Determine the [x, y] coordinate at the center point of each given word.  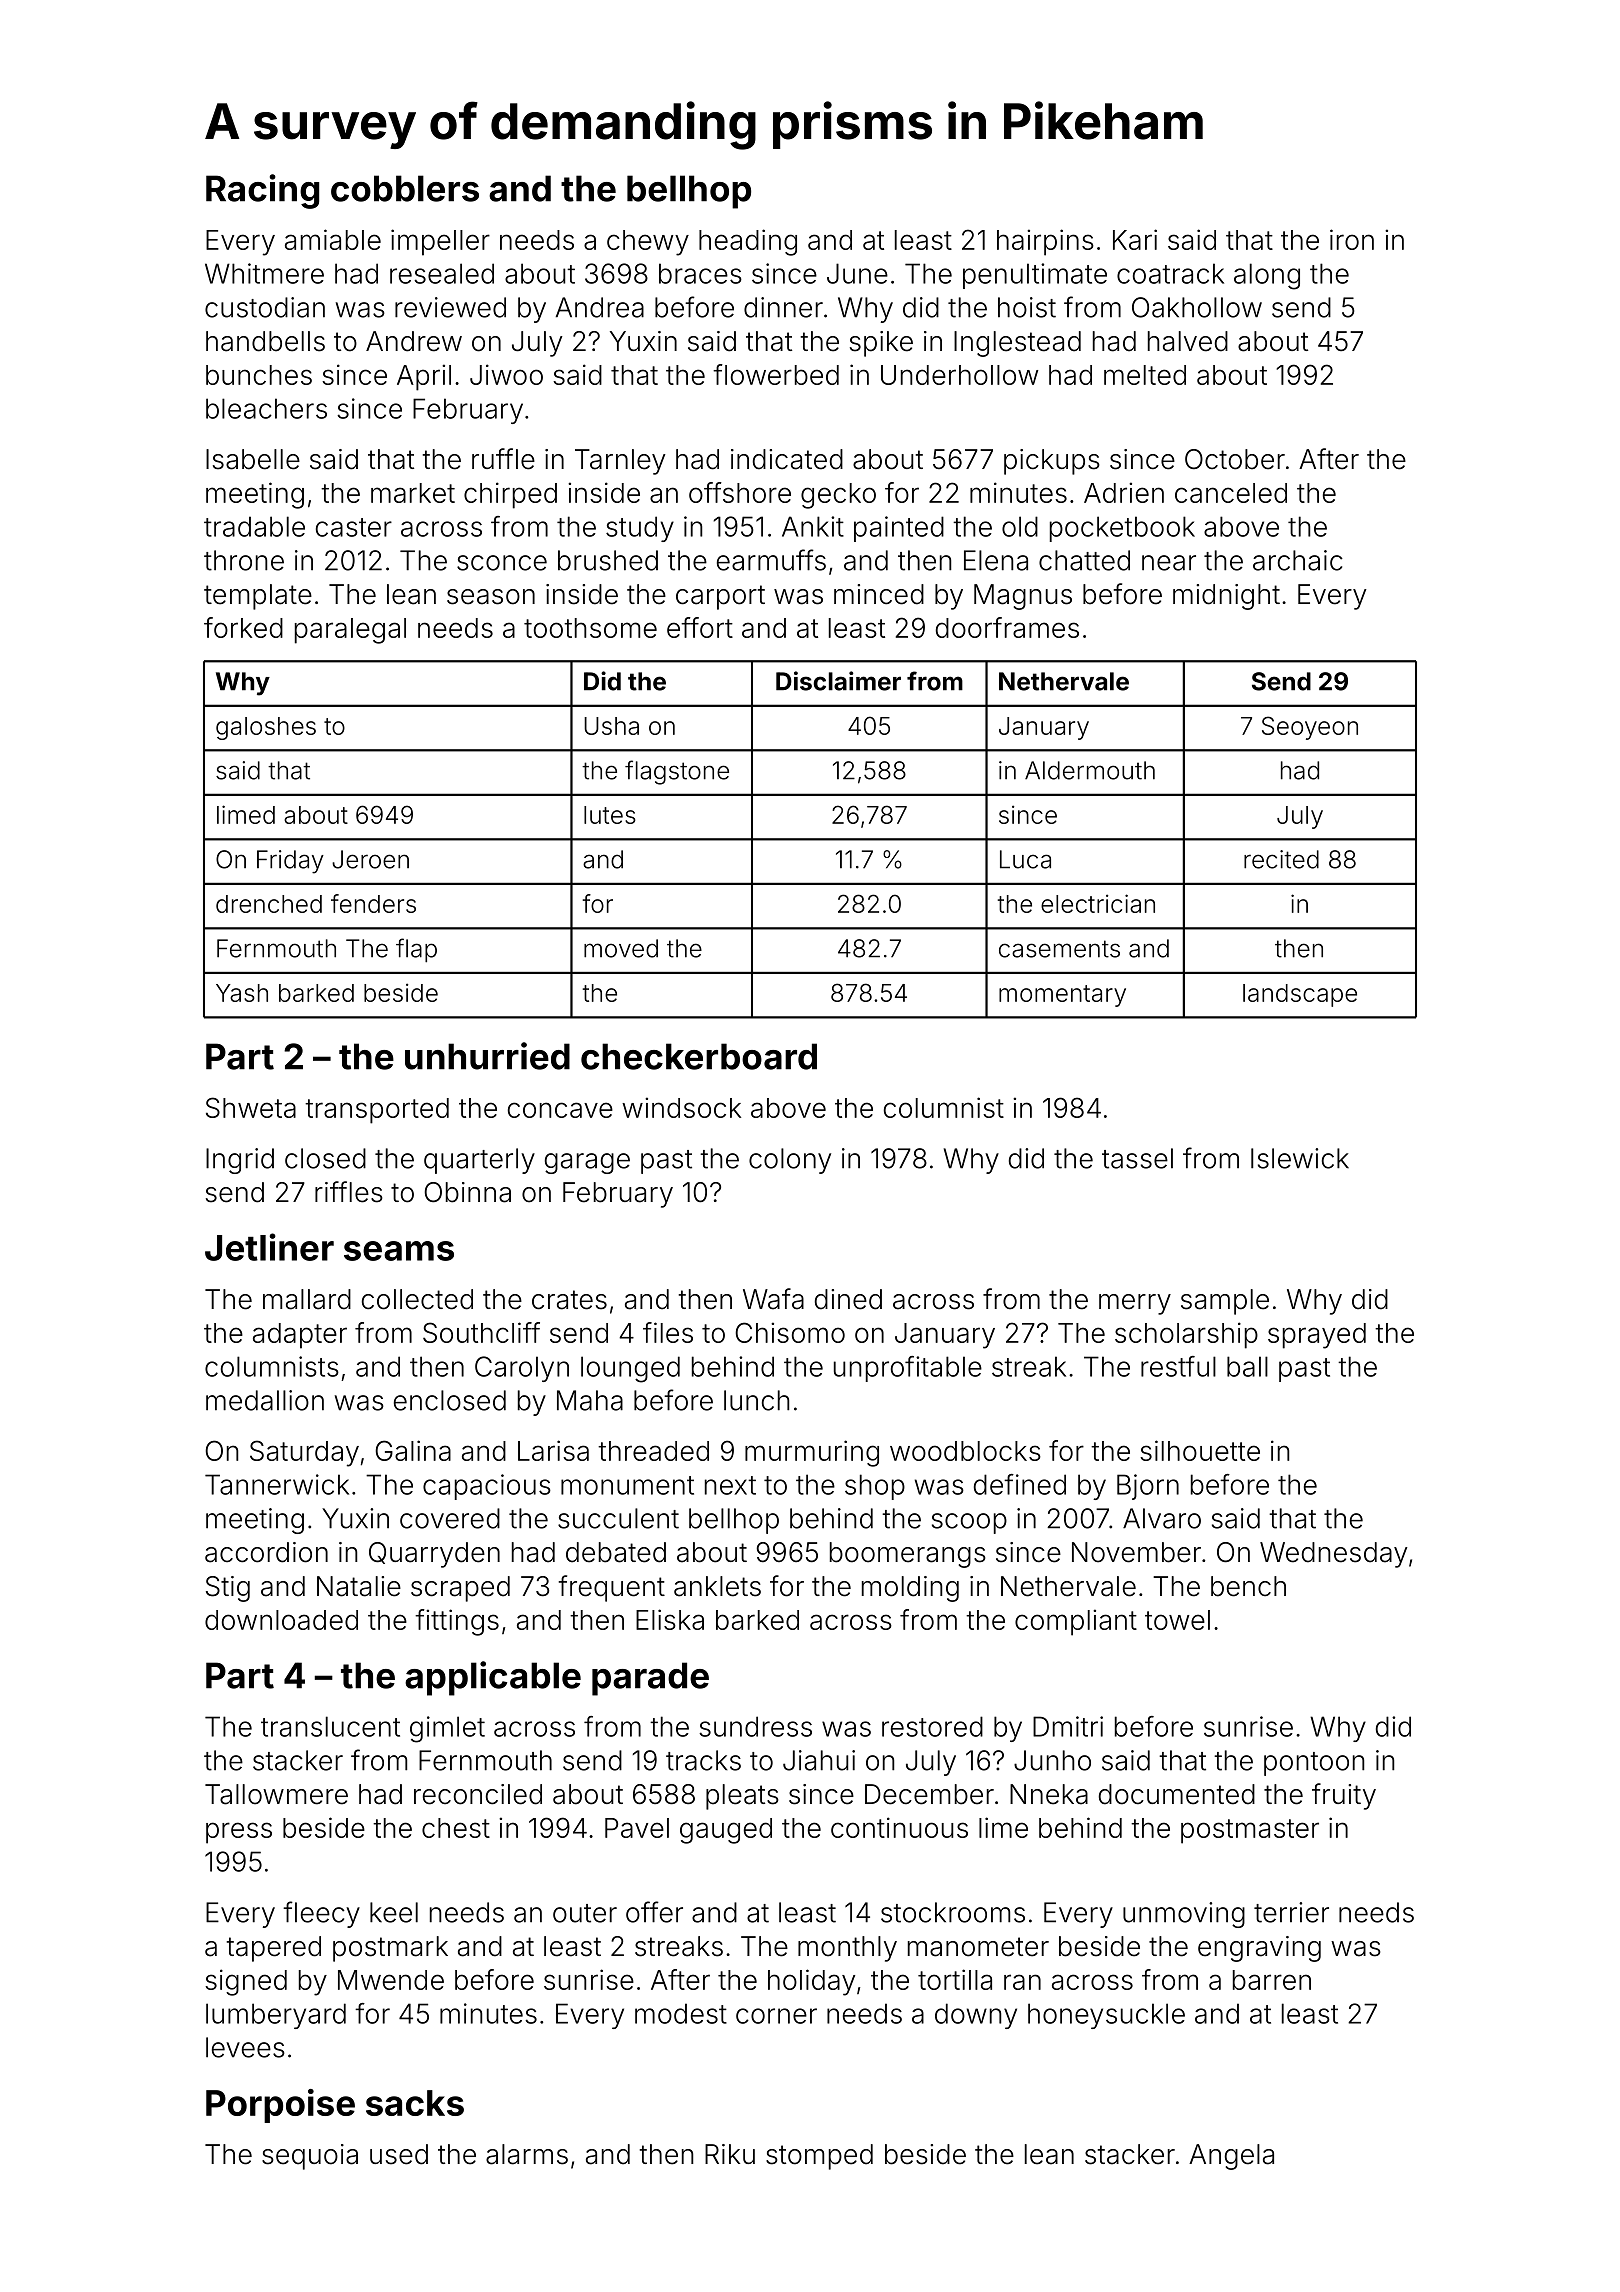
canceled [1231, 493]
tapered [274, 1949]
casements [1059, 949]
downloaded [281, 1620]
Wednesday [1333, 1555]
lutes [610, 815]
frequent [612, 1588]
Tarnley [620, 462]
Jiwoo [506, 374]
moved [621, 948]
